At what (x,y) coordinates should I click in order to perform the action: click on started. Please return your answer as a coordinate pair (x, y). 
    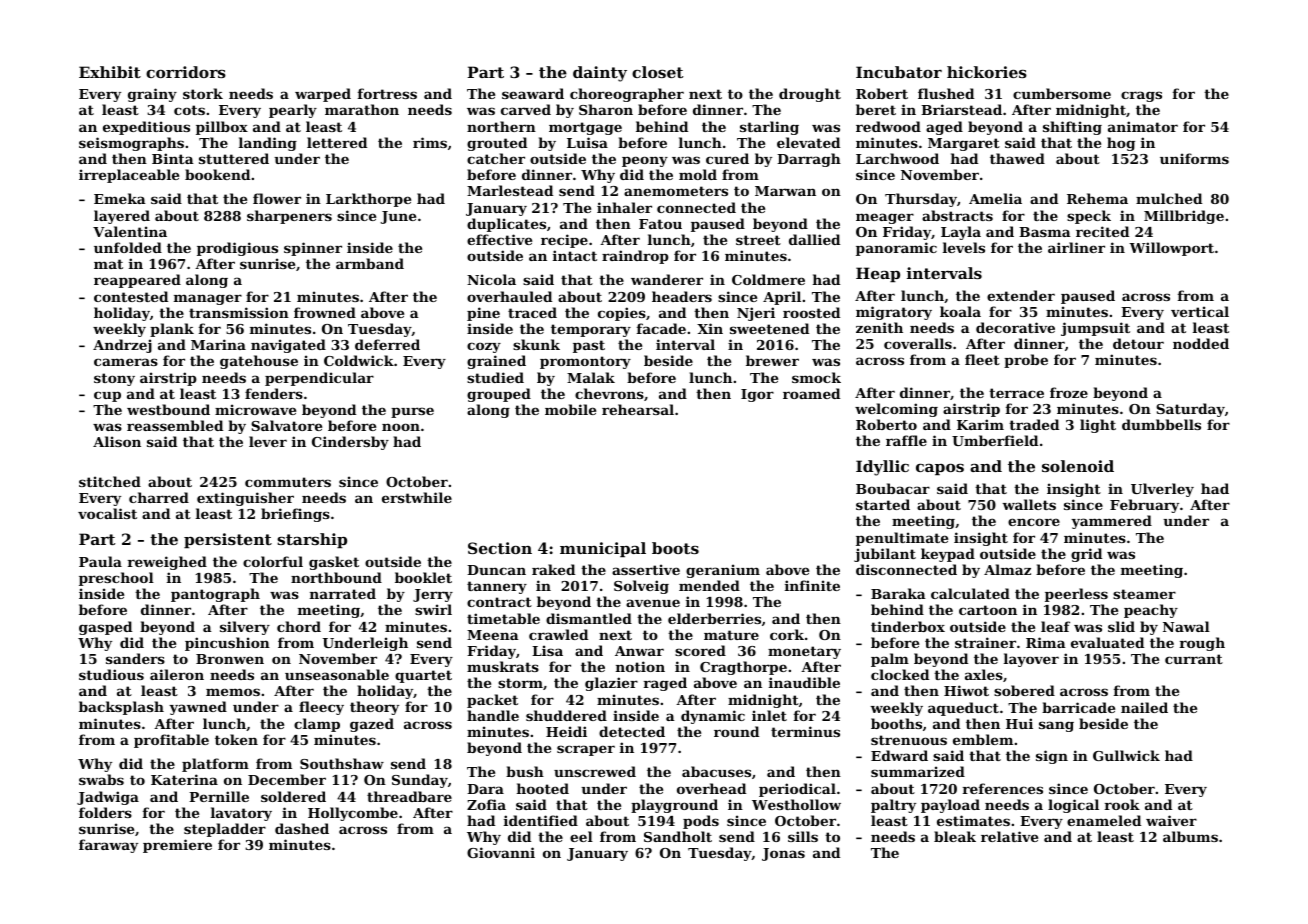
    Looking at the image, I should click on (883, 504).
